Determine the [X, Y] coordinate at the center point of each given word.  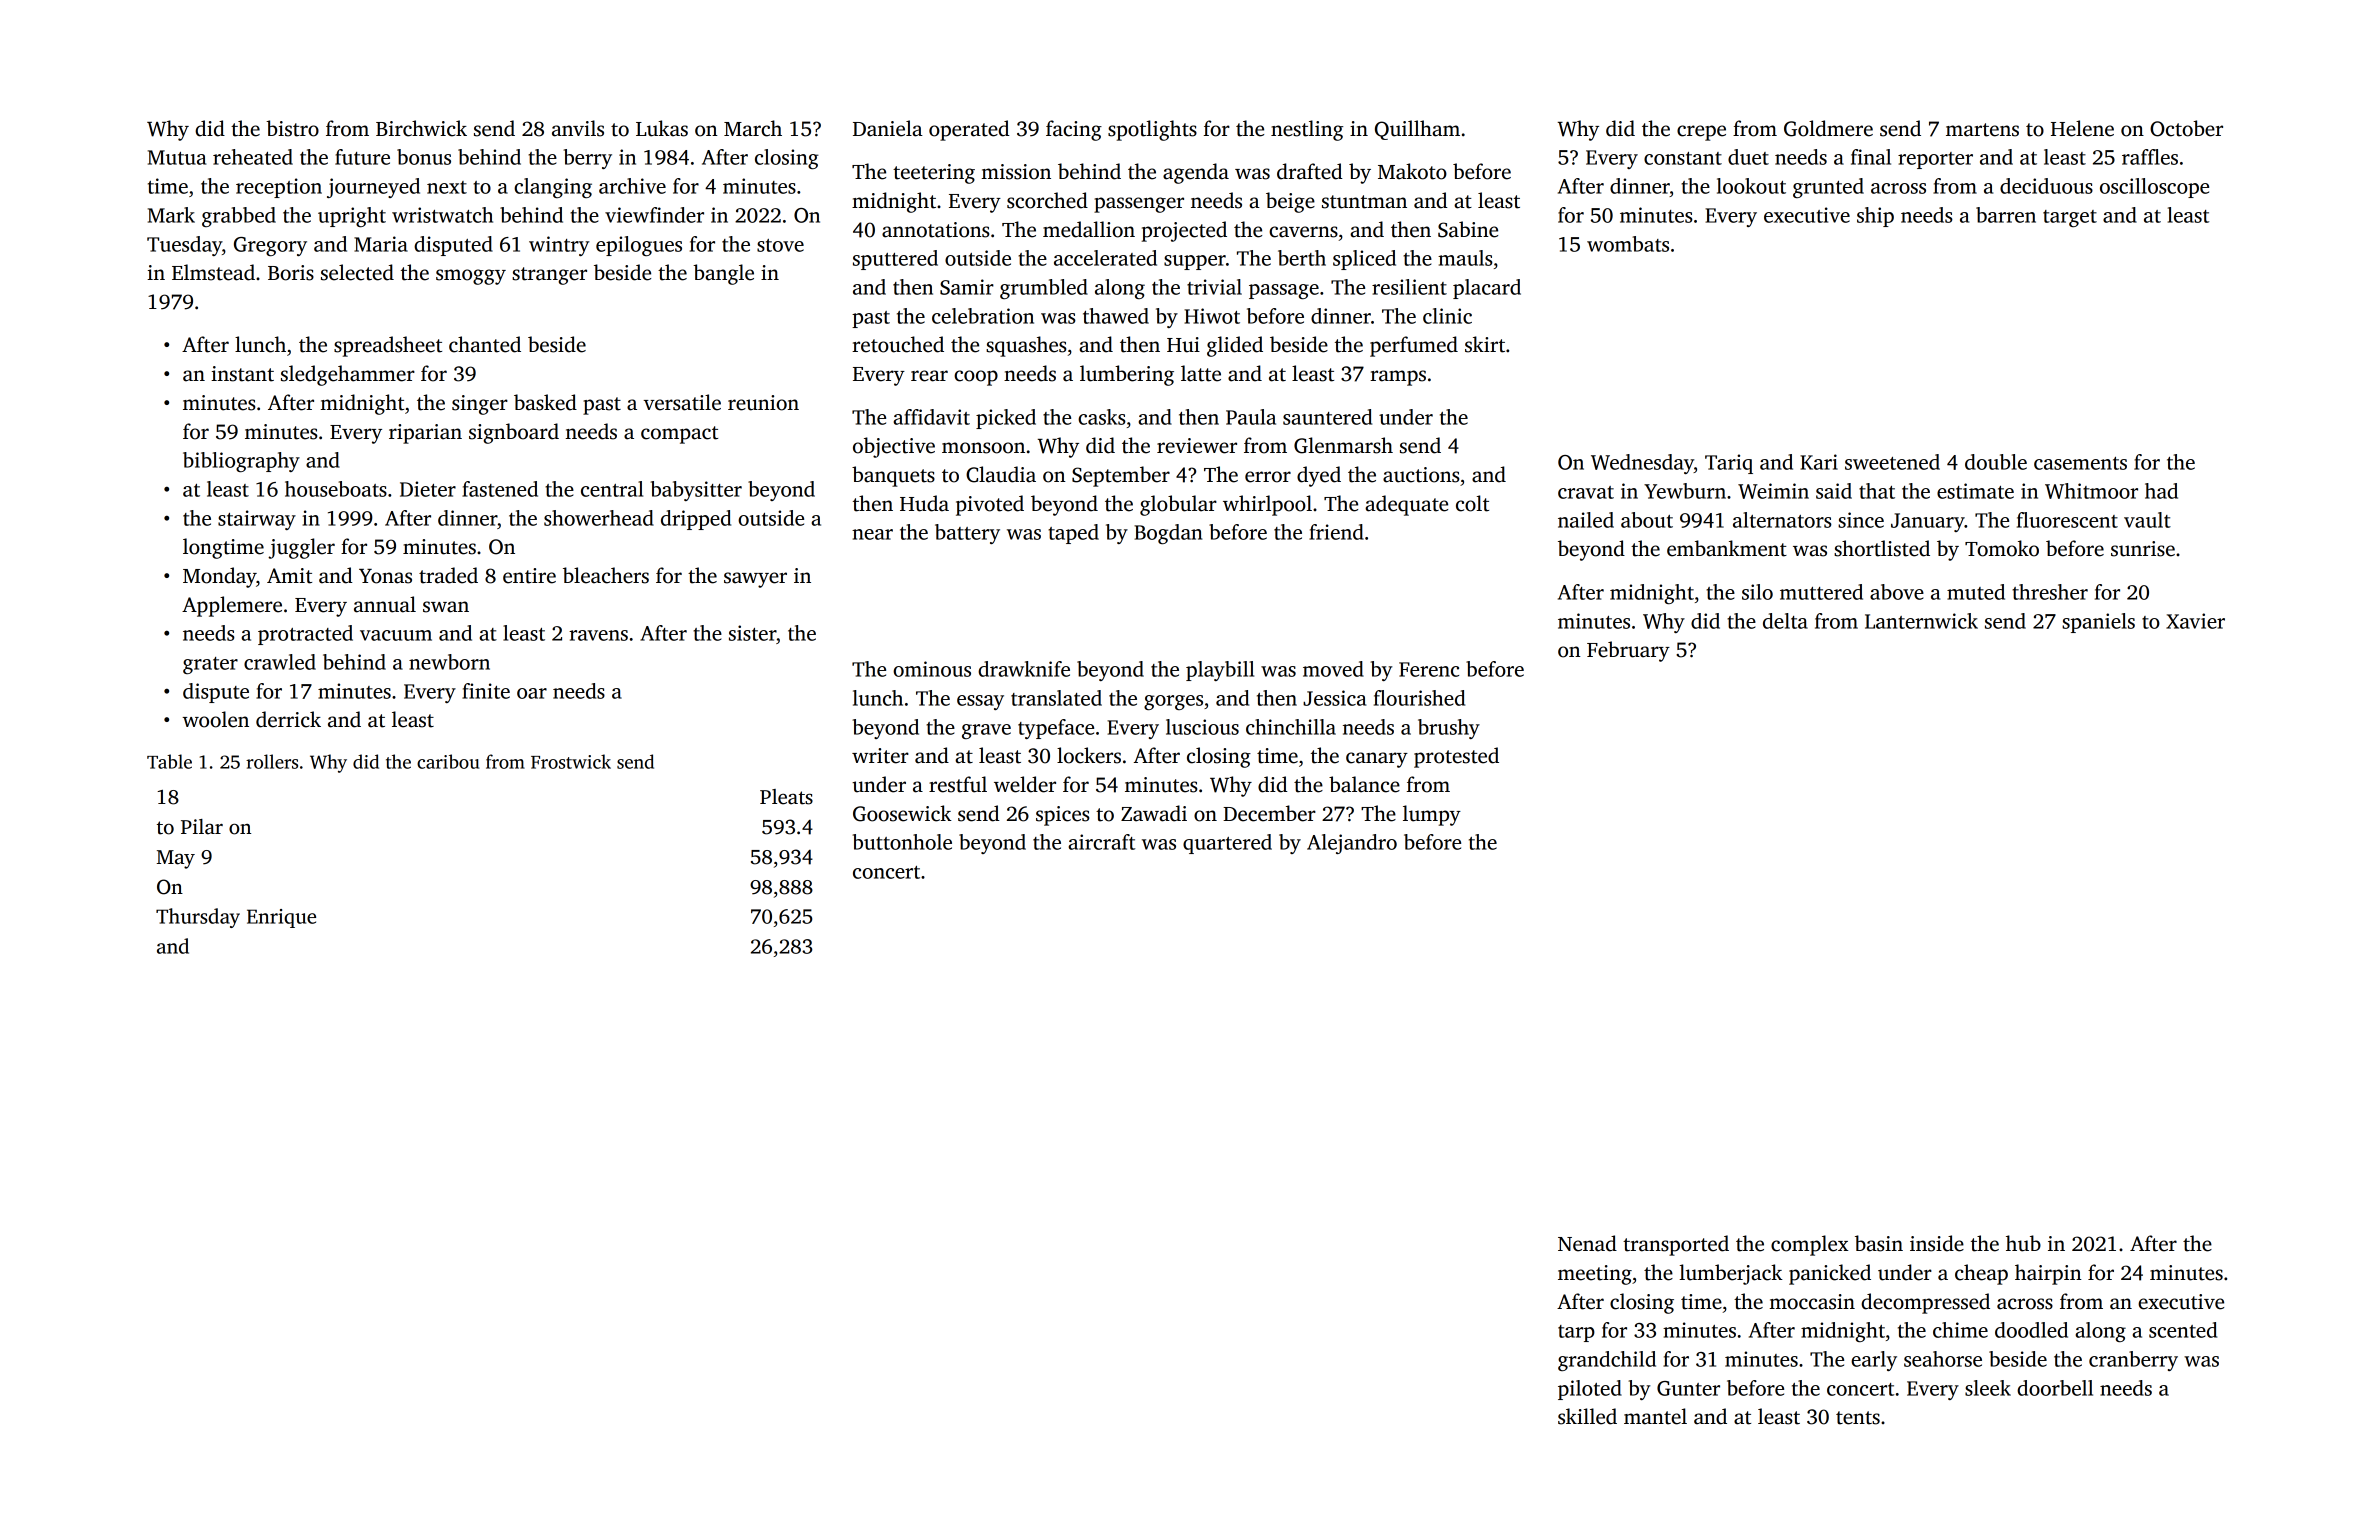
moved [1333, 669]
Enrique [281, 918]
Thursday [198, 918]
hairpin [2048, 1274]
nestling [1307, 130]
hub [2023, 1243]
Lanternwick [1921, 621]
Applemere [232, 606]
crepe [1701, 133]
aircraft [1101, 842]
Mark [171, 215]
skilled [1587, 1416]
